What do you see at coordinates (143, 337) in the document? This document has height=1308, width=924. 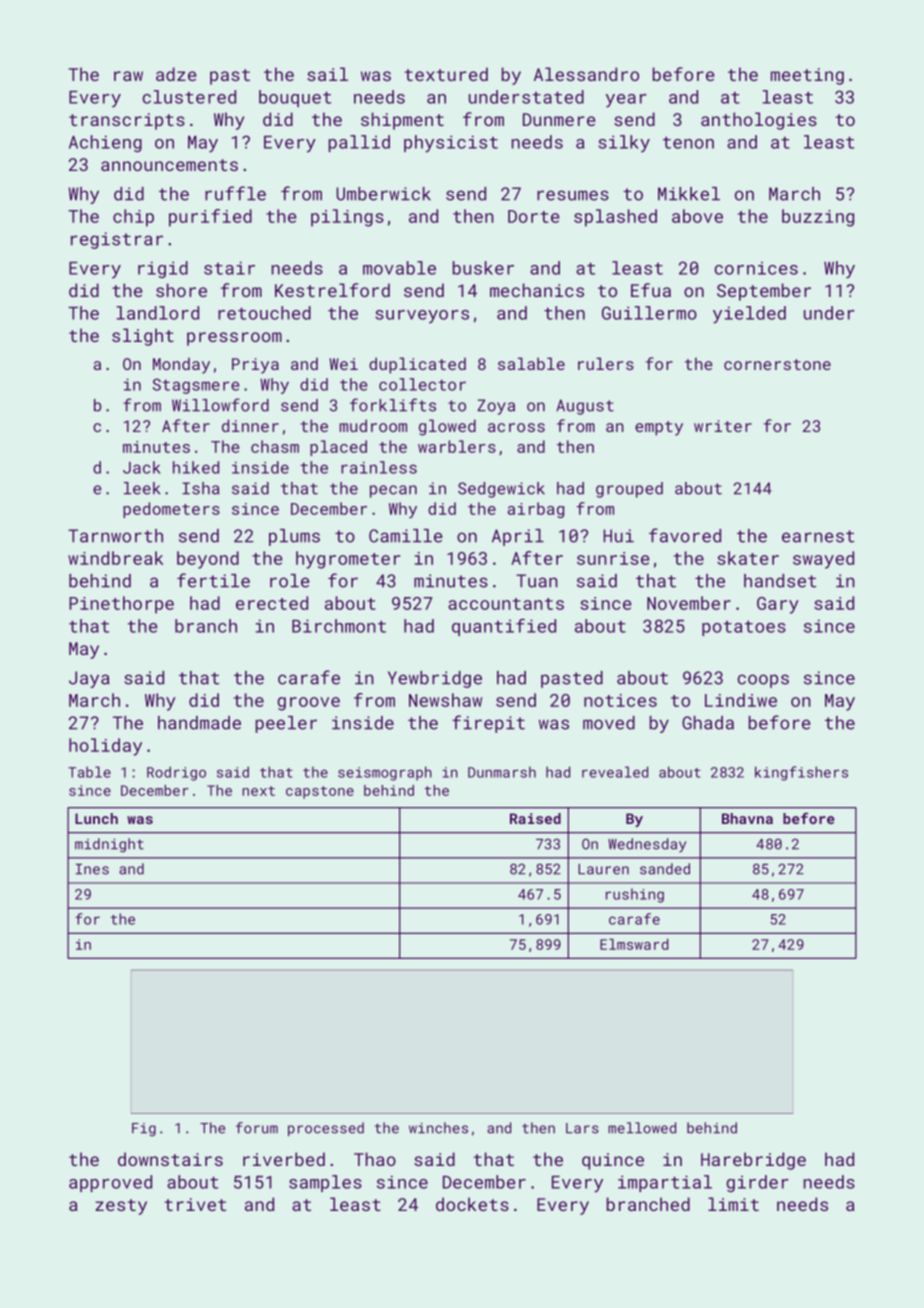 I see `slight` at bounding box center [143, 337].
